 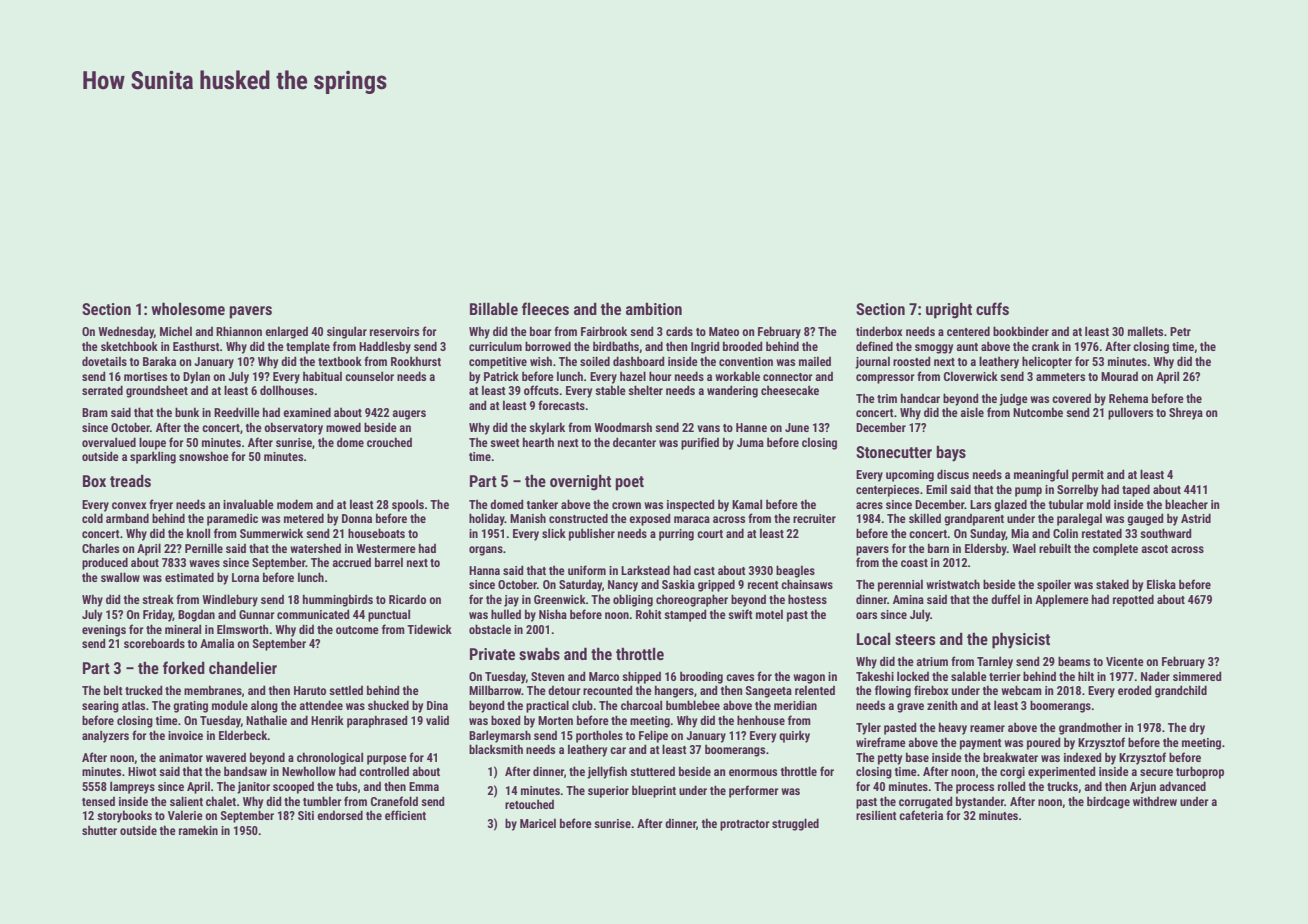 What do you see at coordinates (1161, 584) in the screenshot?
I see `Eliska` at bounding box center [1161, 584].
